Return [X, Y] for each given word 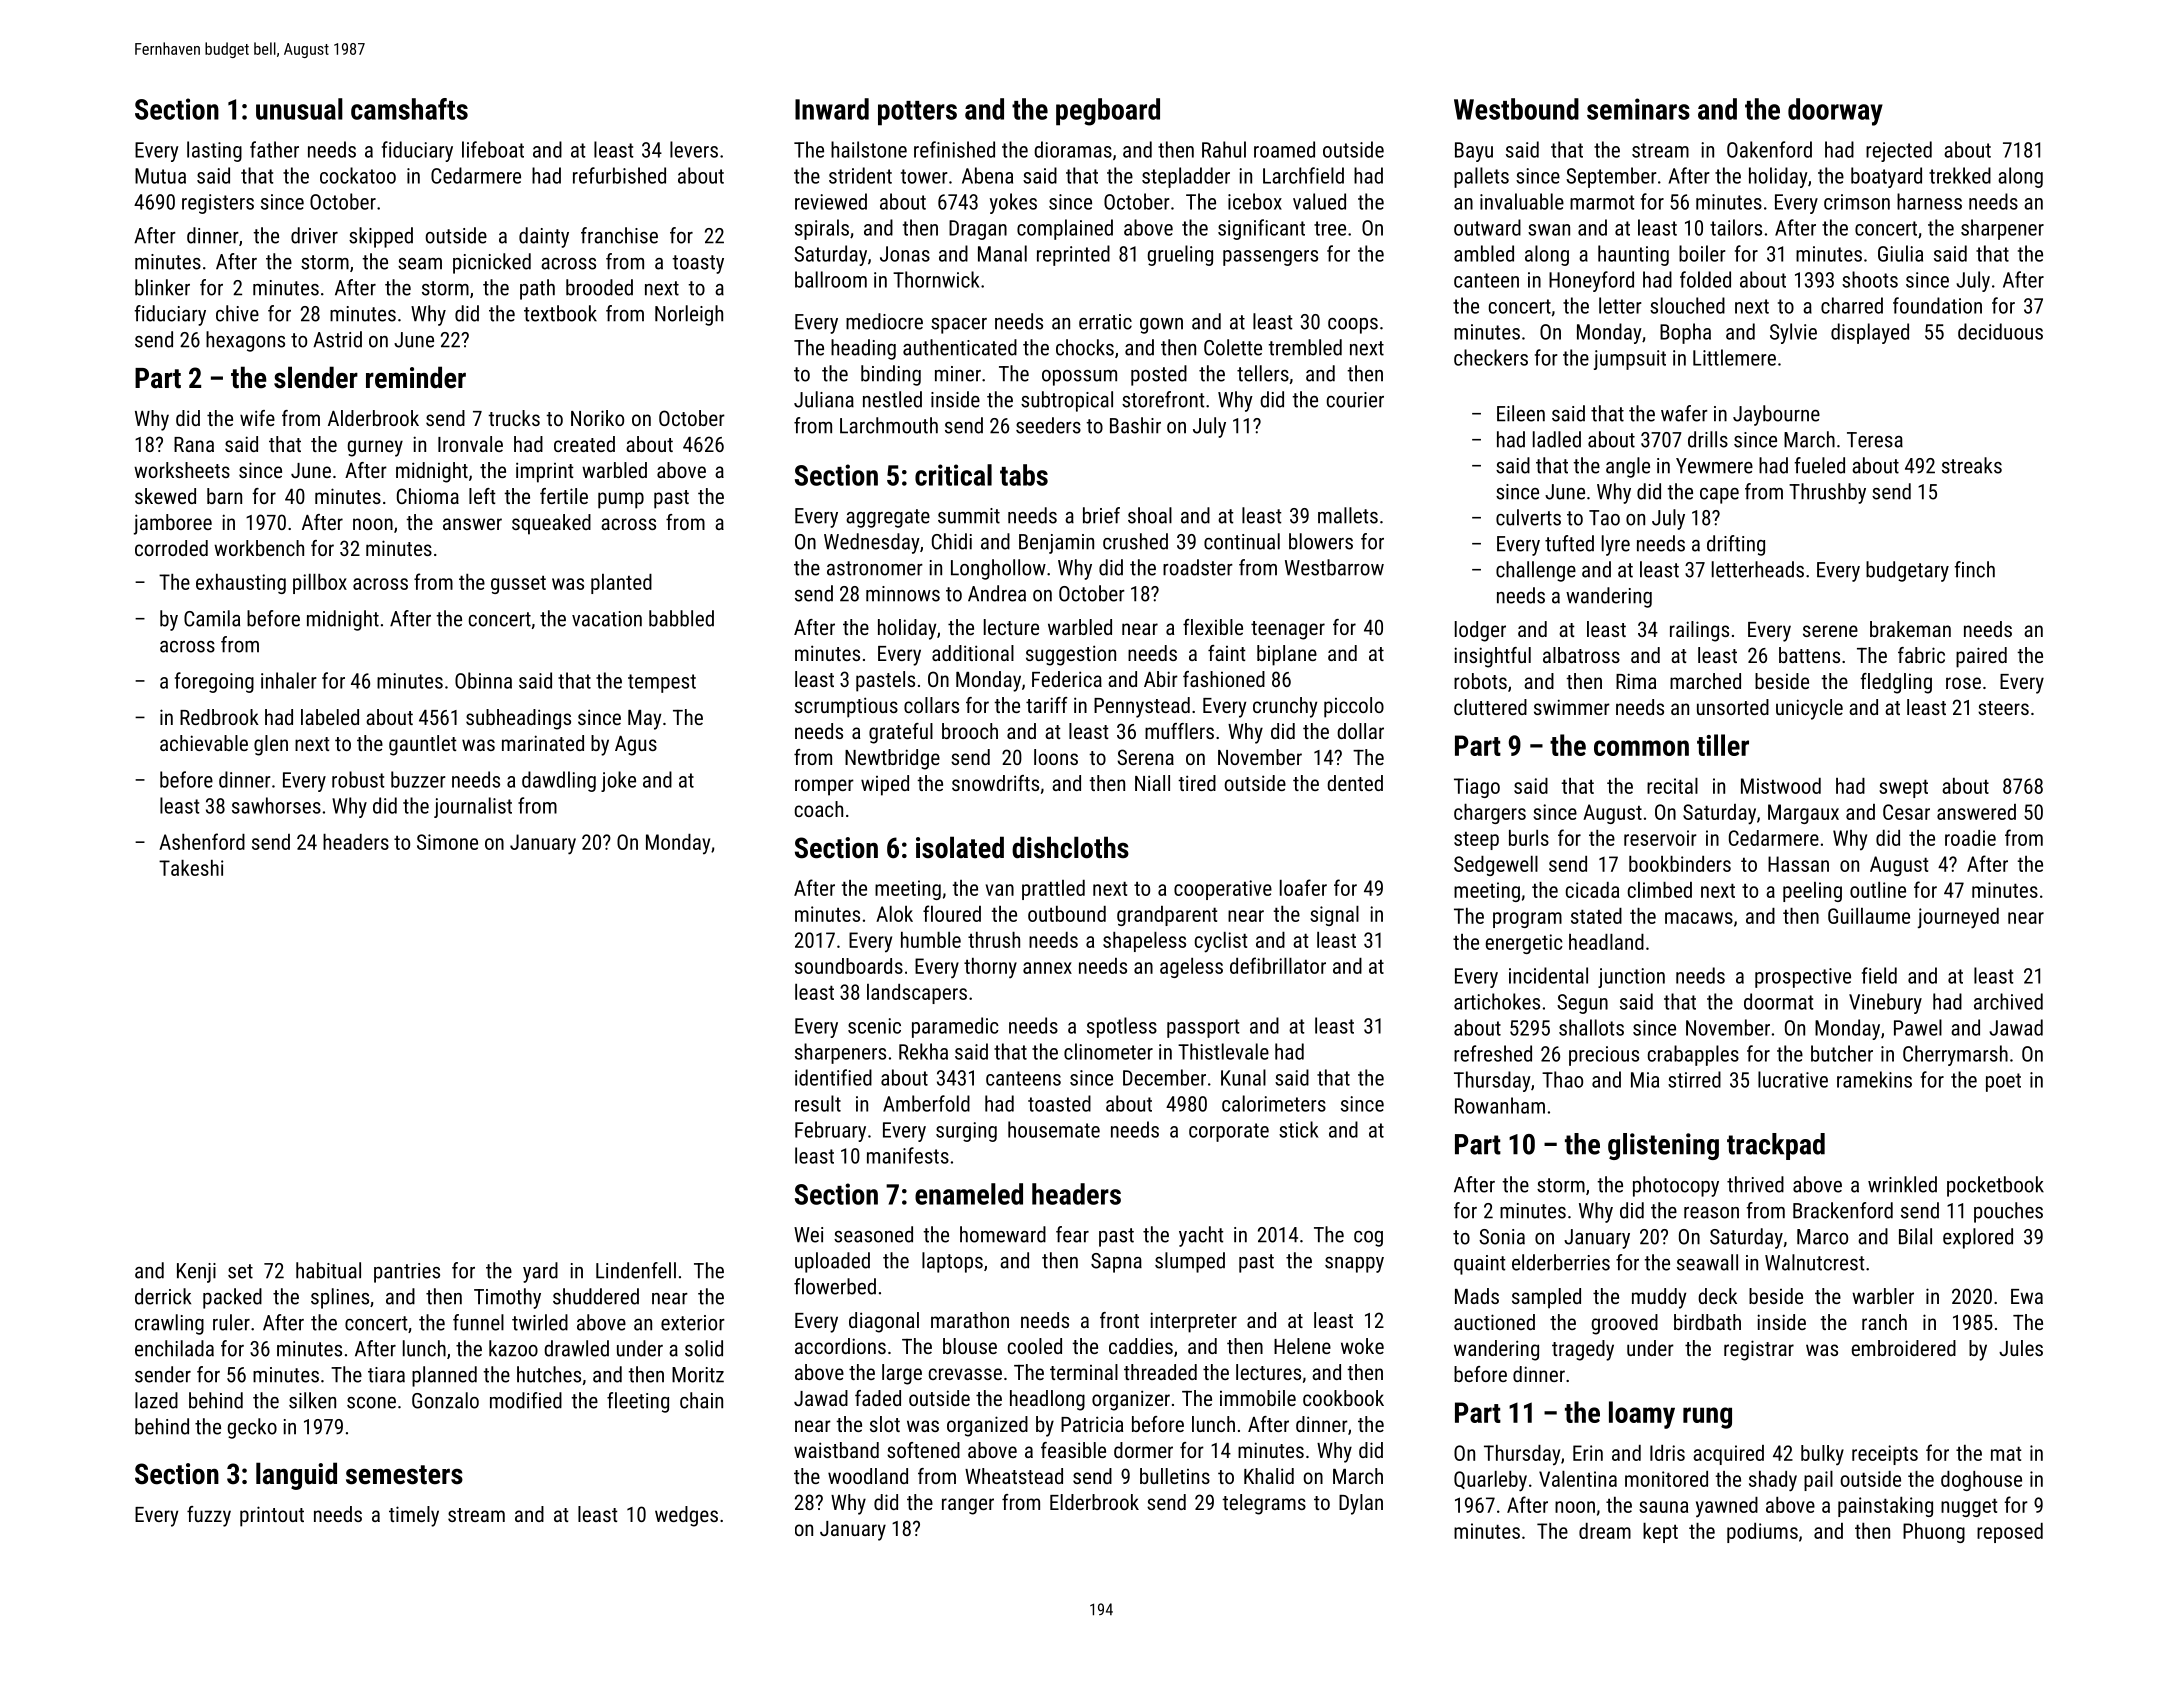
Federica [1067, 679]
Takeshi [191, 868]
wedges [686, 1516]
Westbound [1516, 109]
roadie [1970, 838]
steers [2003, 708]
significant [1261, 229]
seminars [1638, 109]
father [274, 149]
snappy [1354, 1265]
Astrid [337, 339]
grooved [1625, 1324]
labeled [330, 717]
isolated [960, 847]
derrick [163, 1296]
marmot [1602, 202]
